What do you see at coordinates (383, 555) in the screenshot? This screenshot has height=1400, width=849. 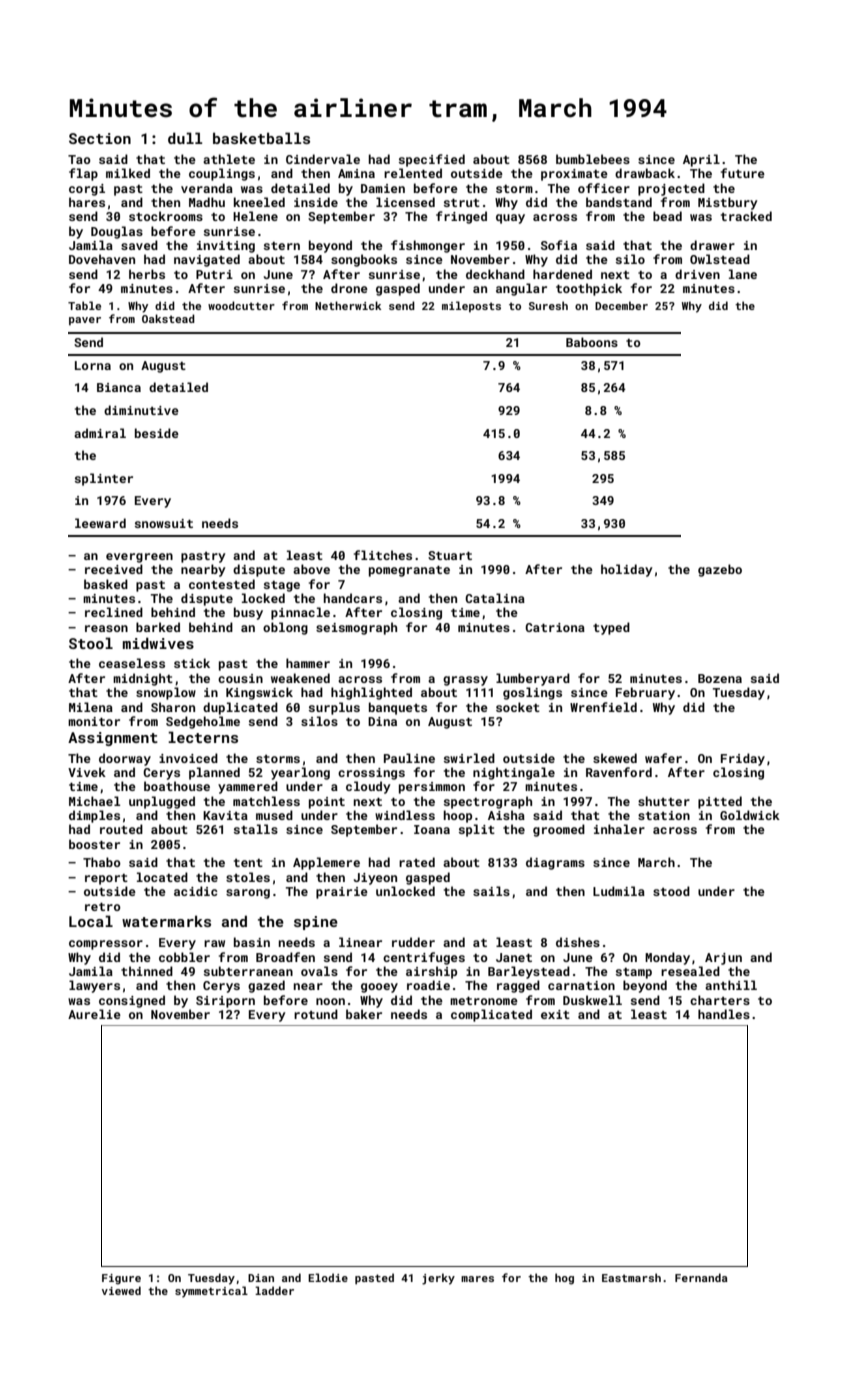 I see `flitches` at bounding box center [383, 555].
